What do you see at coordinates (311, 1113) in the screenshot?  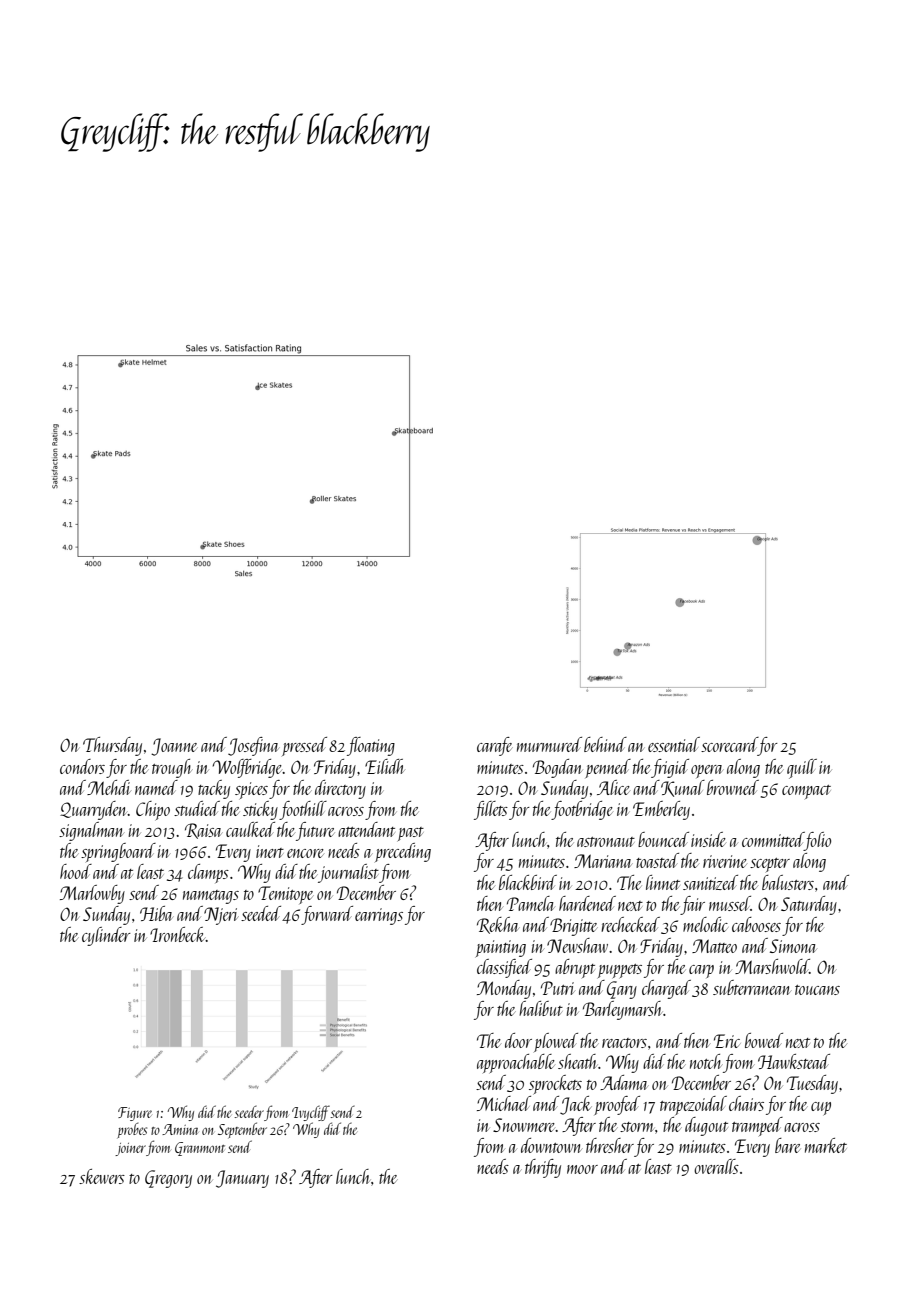 I see `Ivycliff` at bounding box center [311, 1113].
